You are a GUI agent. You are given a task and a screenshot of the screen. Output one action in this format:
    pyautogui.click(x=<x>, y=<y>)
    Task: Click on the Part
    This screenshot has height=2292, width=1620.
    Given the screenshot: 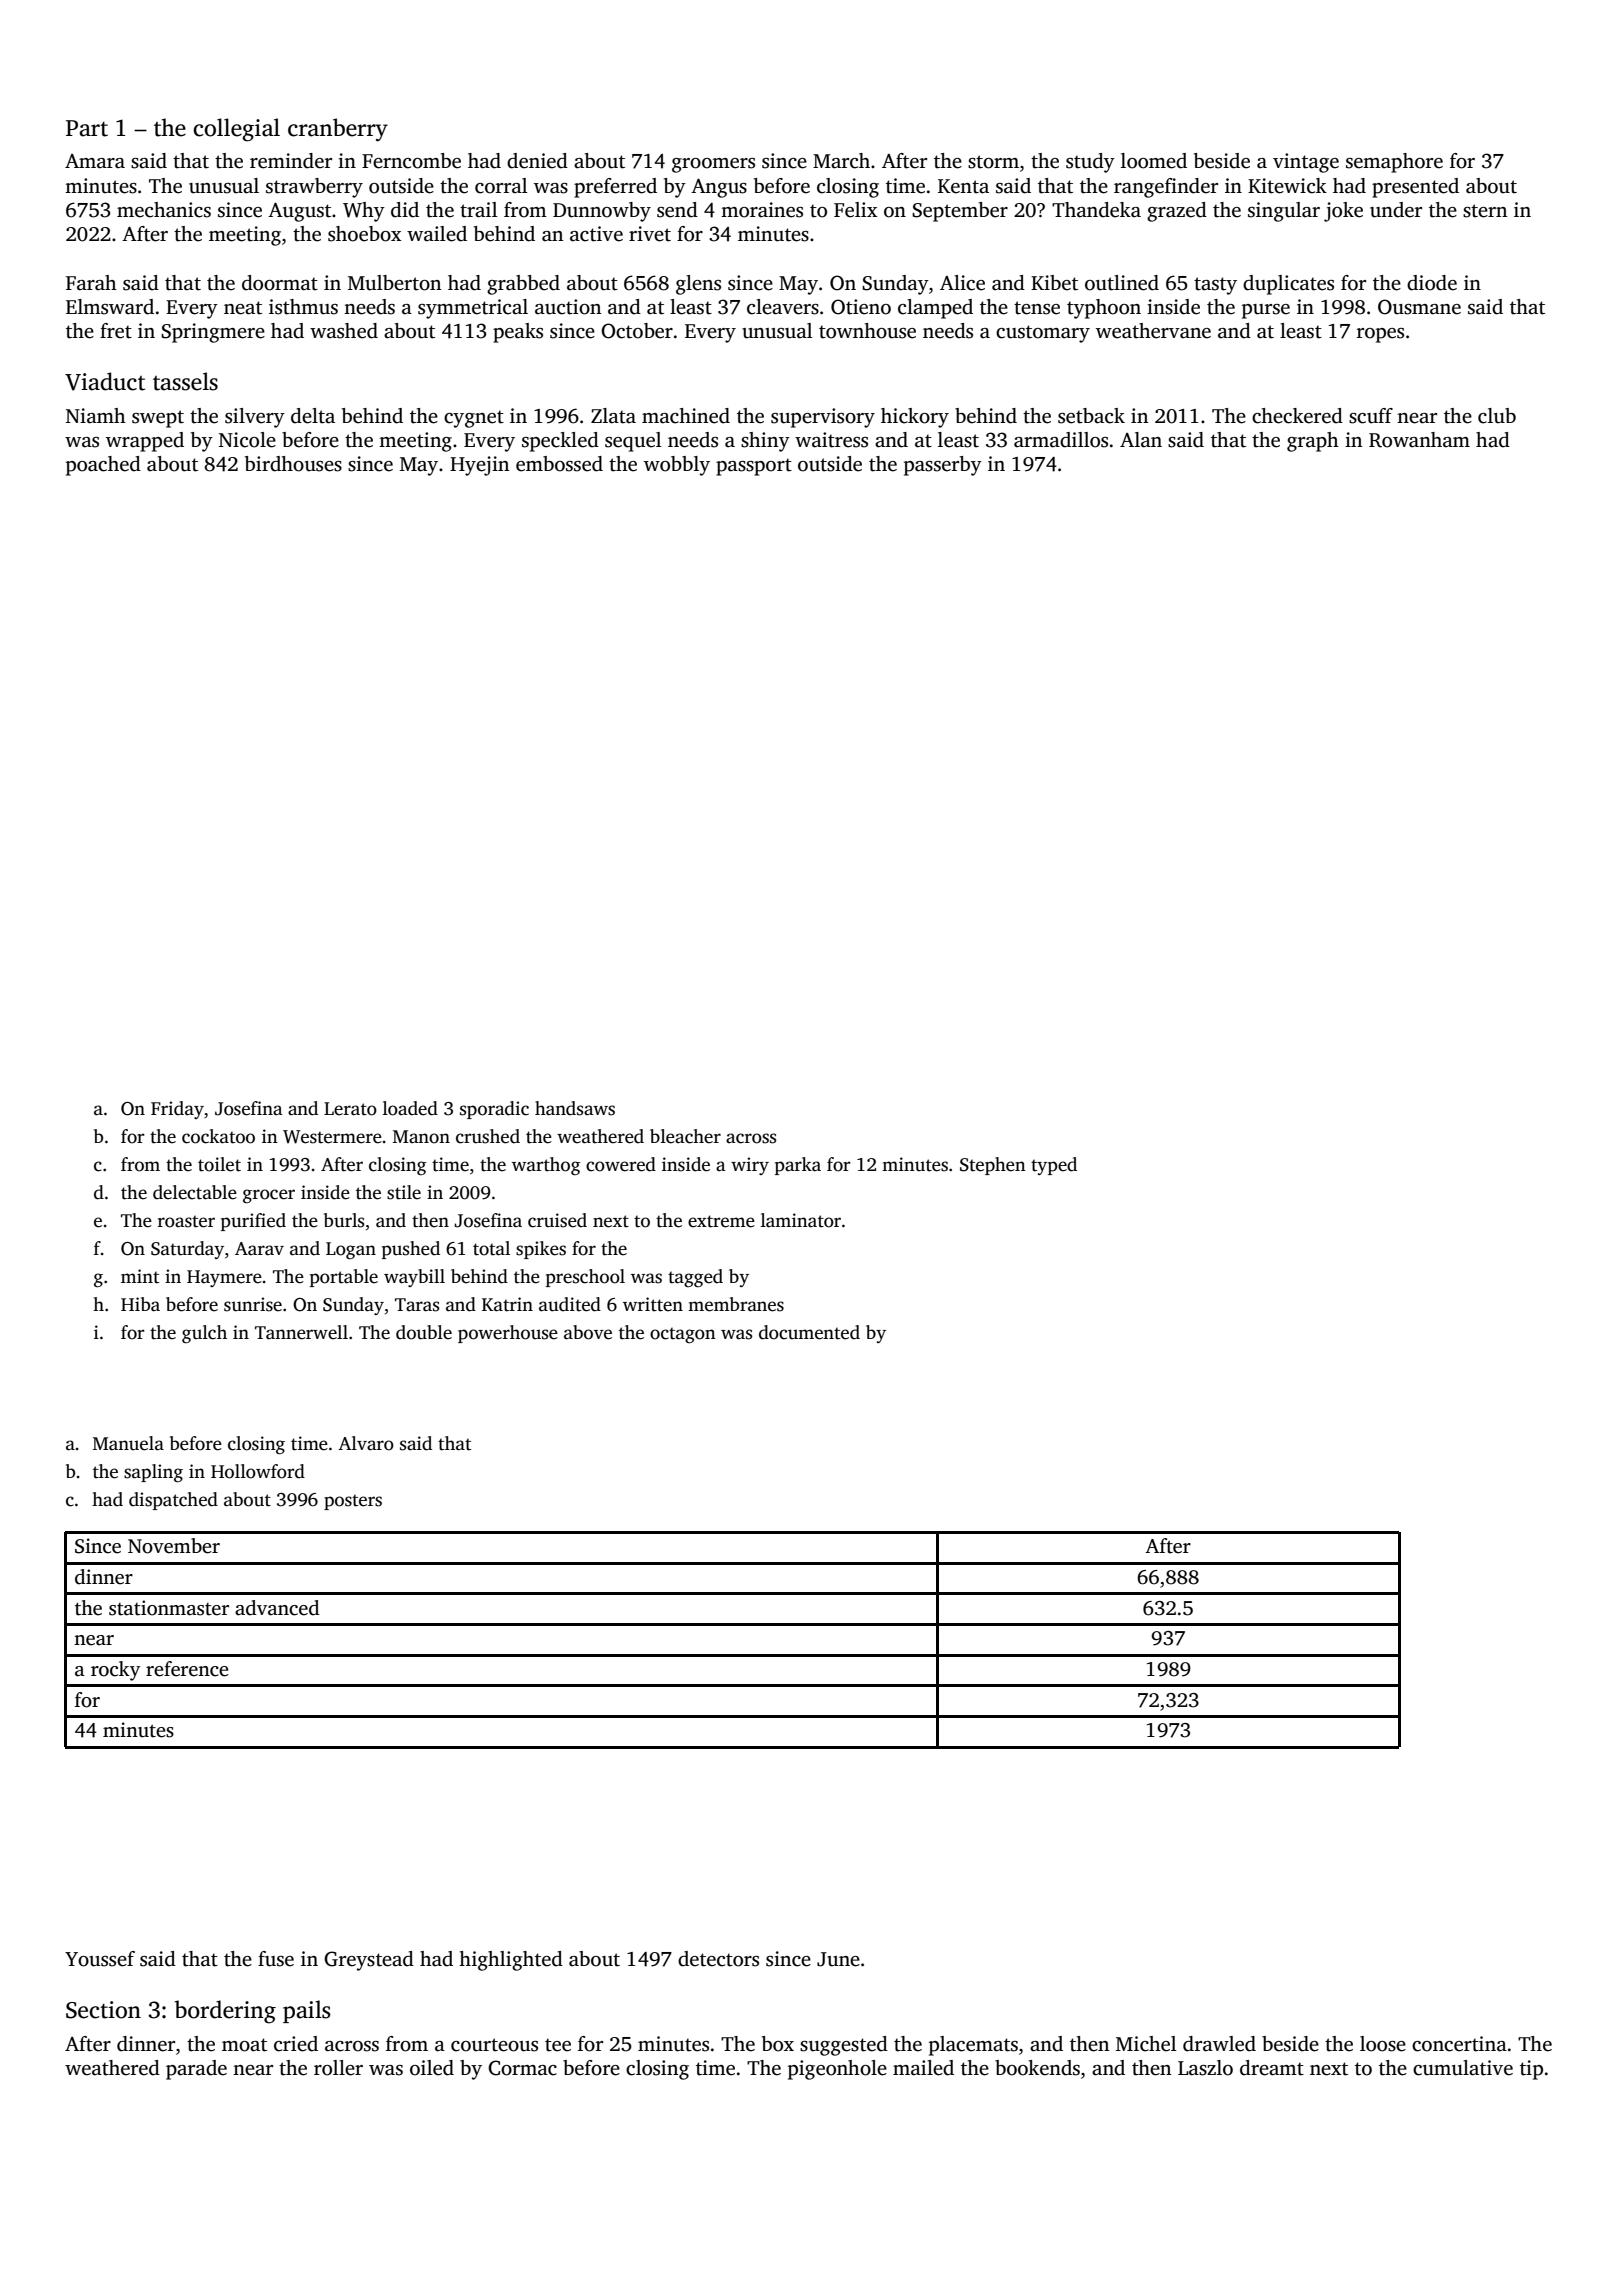 What is the action you would take?
    pyautogui.click(x=87, y=128)
